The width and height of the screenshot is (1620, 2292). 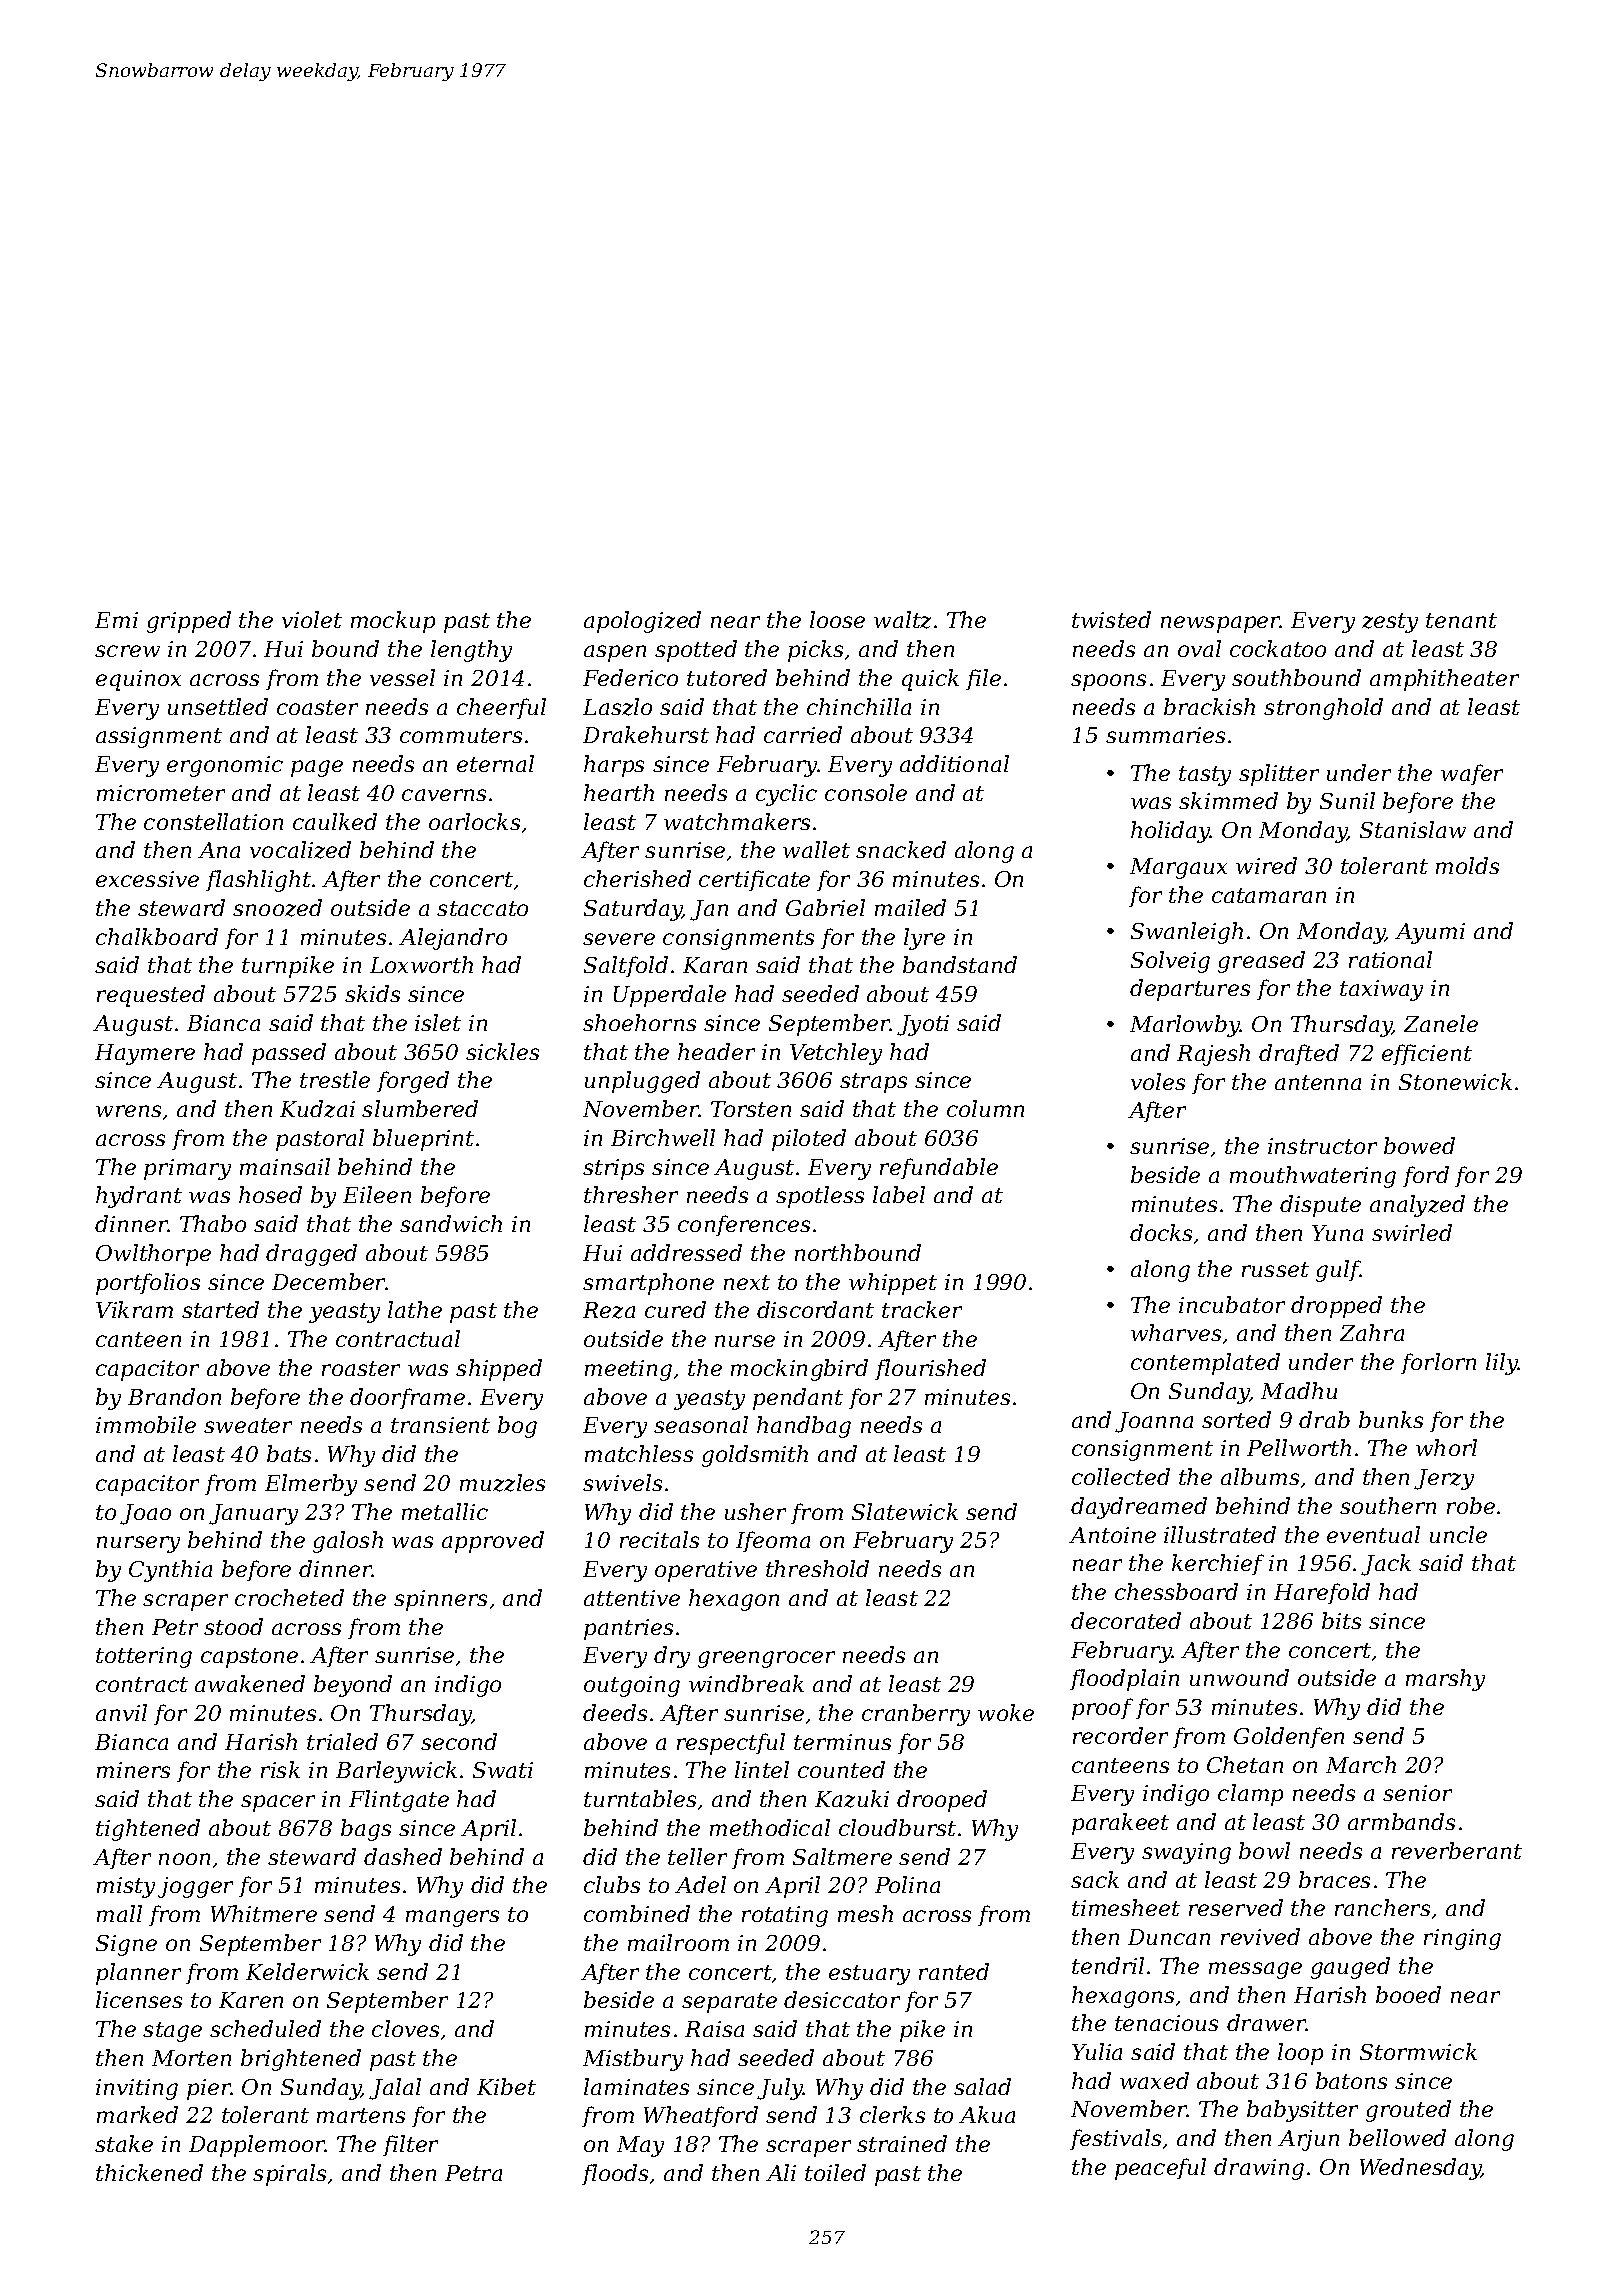 What do you see at coordinates (1158, 1081) in the screenshot?
I see `voles` at bounding box center [1158, 1081].
